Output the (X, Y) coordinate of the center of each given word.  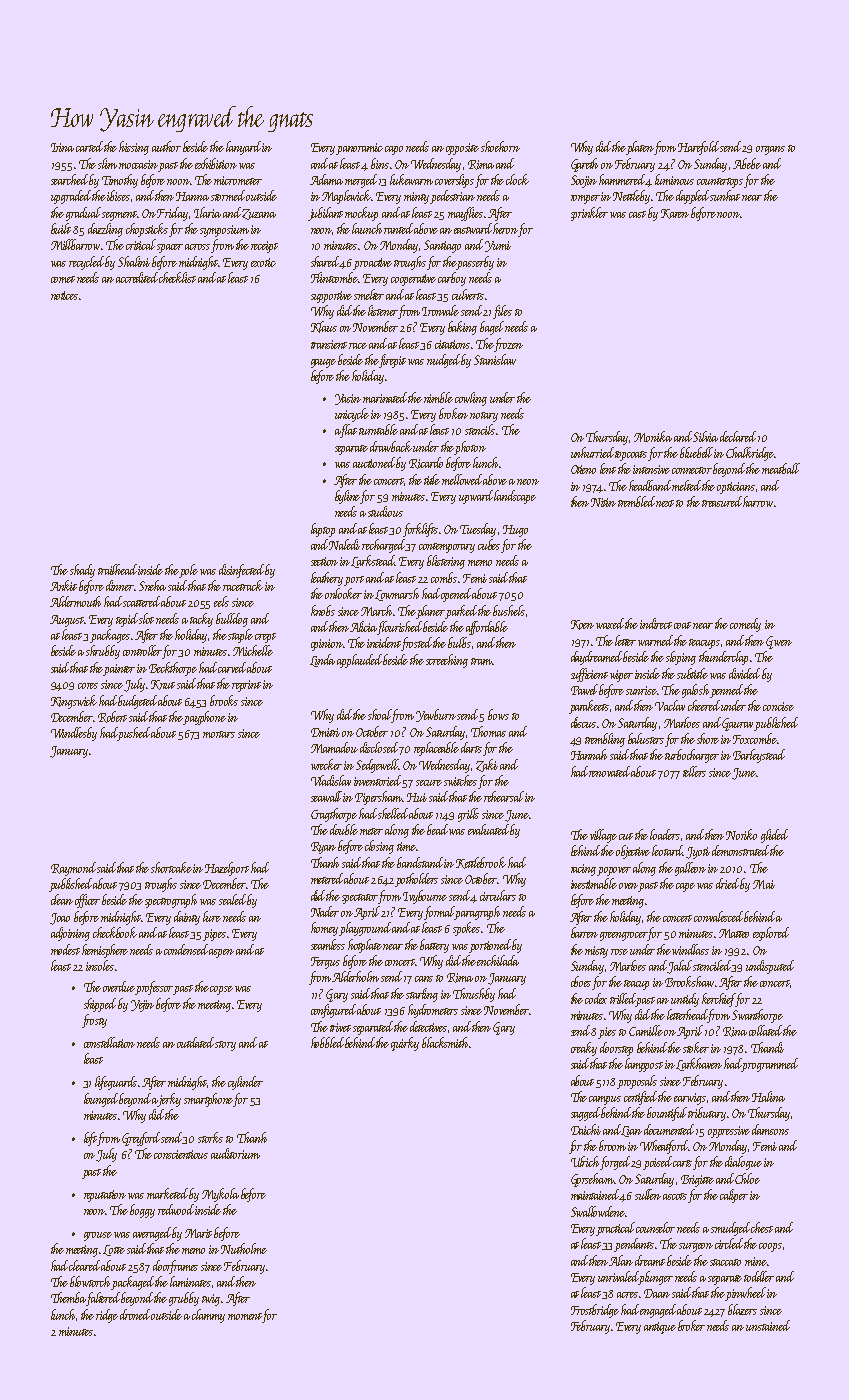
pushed (134, 733)
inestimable (594, 883)
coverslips (454, 181)
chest (762, 1227)
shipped (100, 1005)
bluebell (697, 452)
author (166, 146)
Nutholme (244, 1248)
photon (470, 448)
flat (349, 431)
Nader (325, 911)
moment (245, 1316)
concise (778, 706)
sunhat (725, 195)
